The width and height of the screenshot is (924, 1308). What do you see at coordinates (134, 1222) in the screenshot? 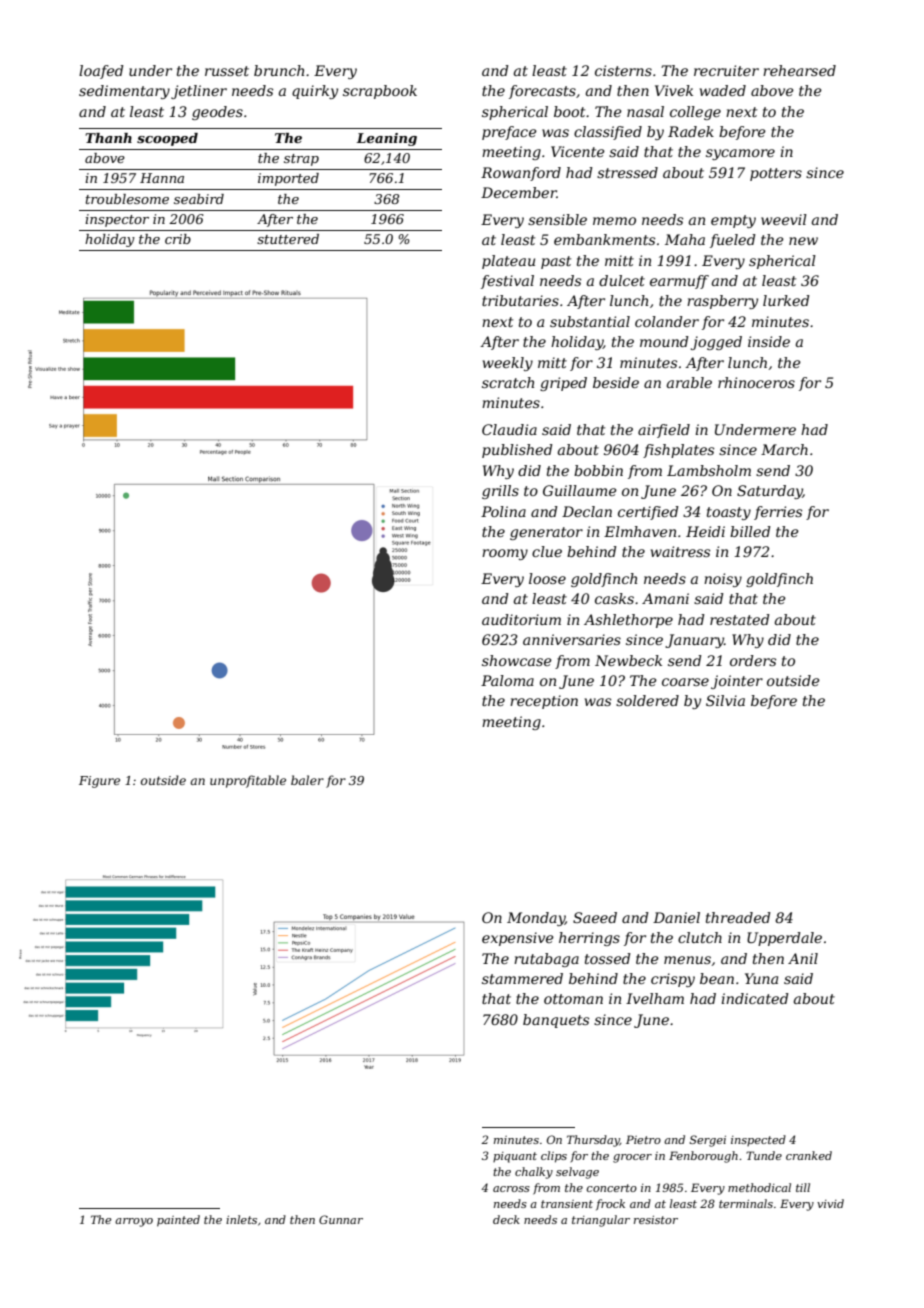
I see `arroyo` at bounding box center [134, 1222].
